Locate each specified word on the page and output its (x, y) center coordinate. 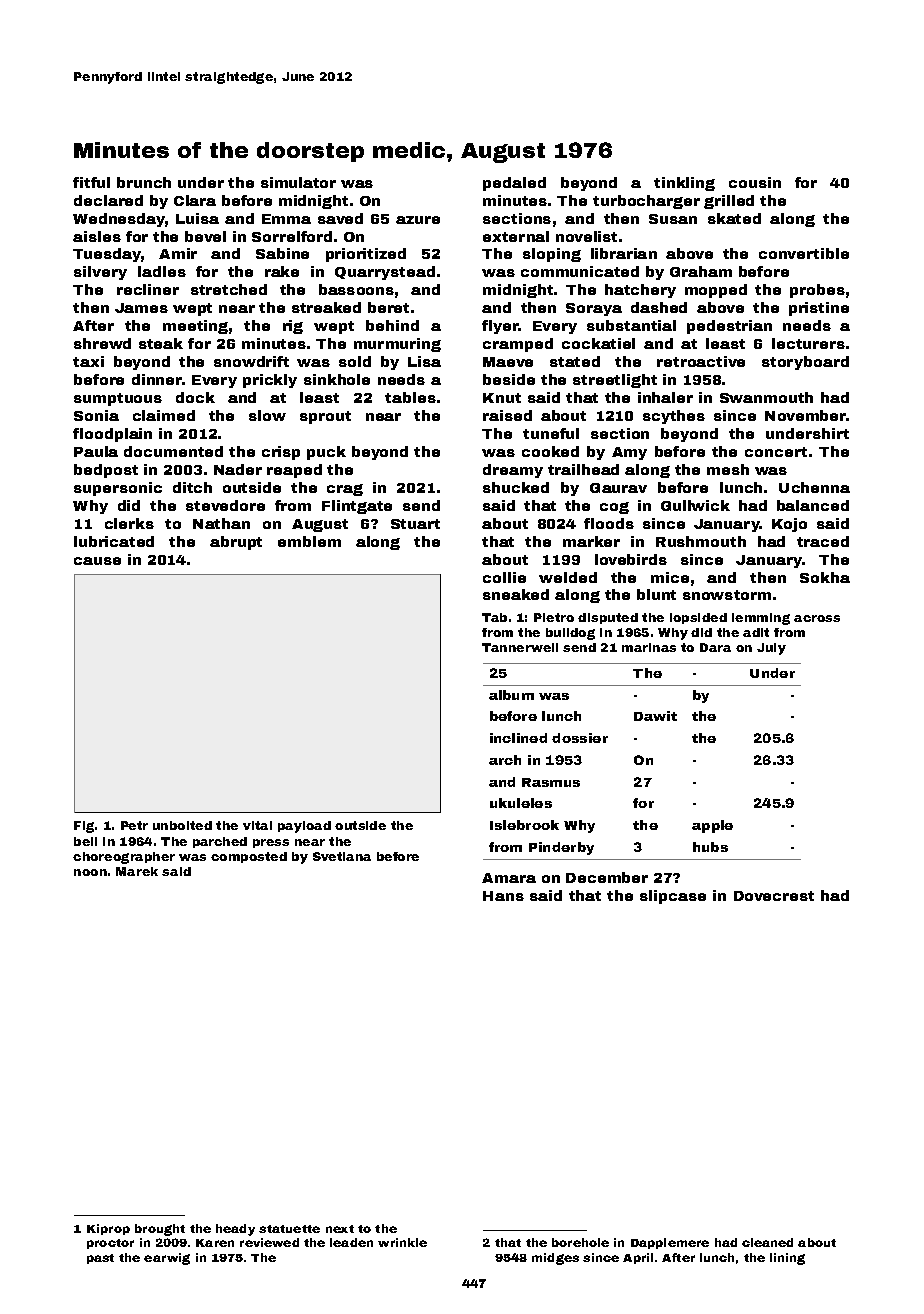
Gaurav (618, 488)
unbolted (182, 825)
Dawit (655, 716)
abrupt (236, 543)
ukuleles (521, 803)
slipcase (673, 897)
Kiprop (108, 1229)
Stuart (415, 524)
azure (418, 220)
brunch (144, 182)
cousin (755, 182)
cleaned (767, 1242)
